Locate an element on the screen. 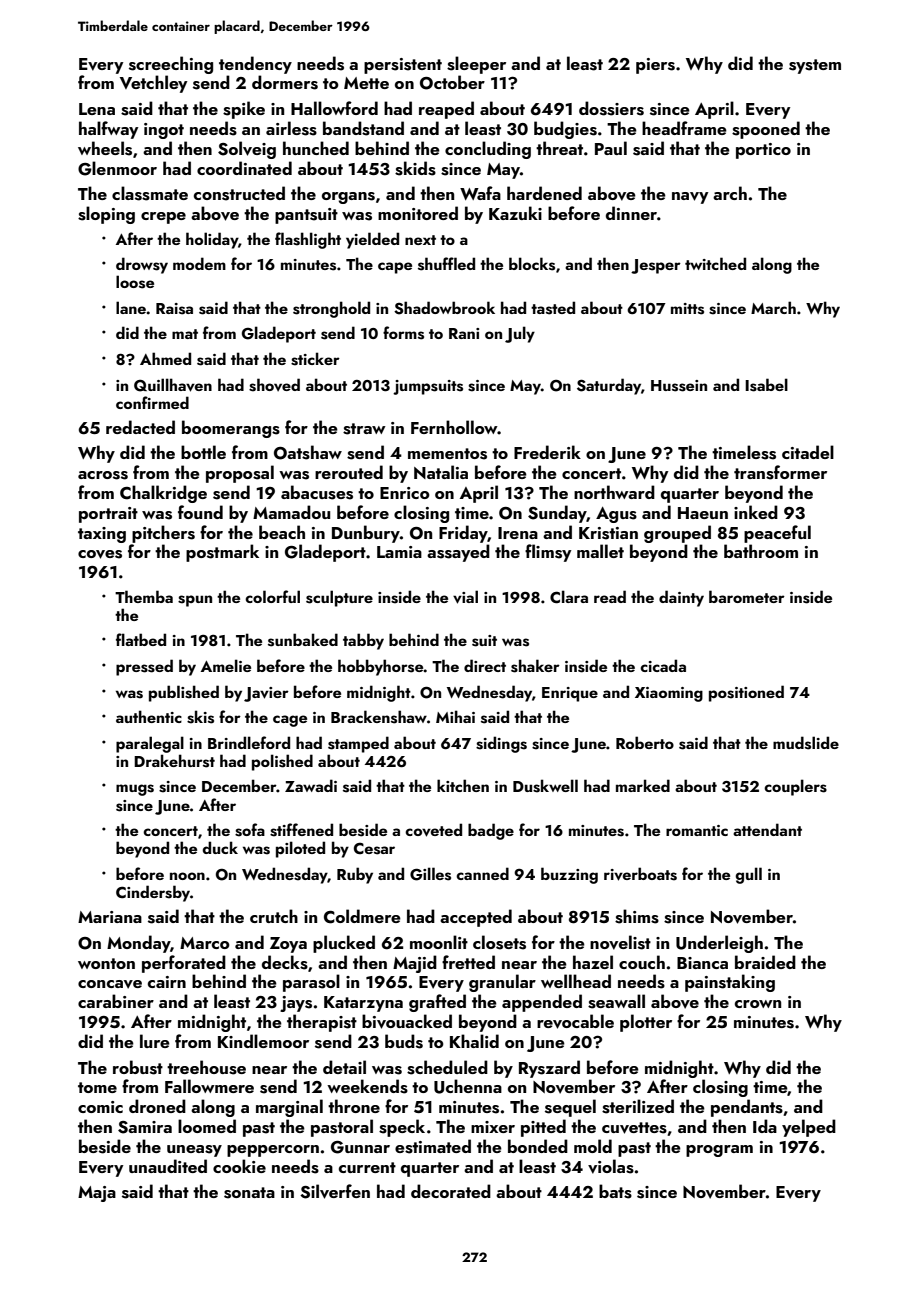  portico is located at coordinates (763, 151).
